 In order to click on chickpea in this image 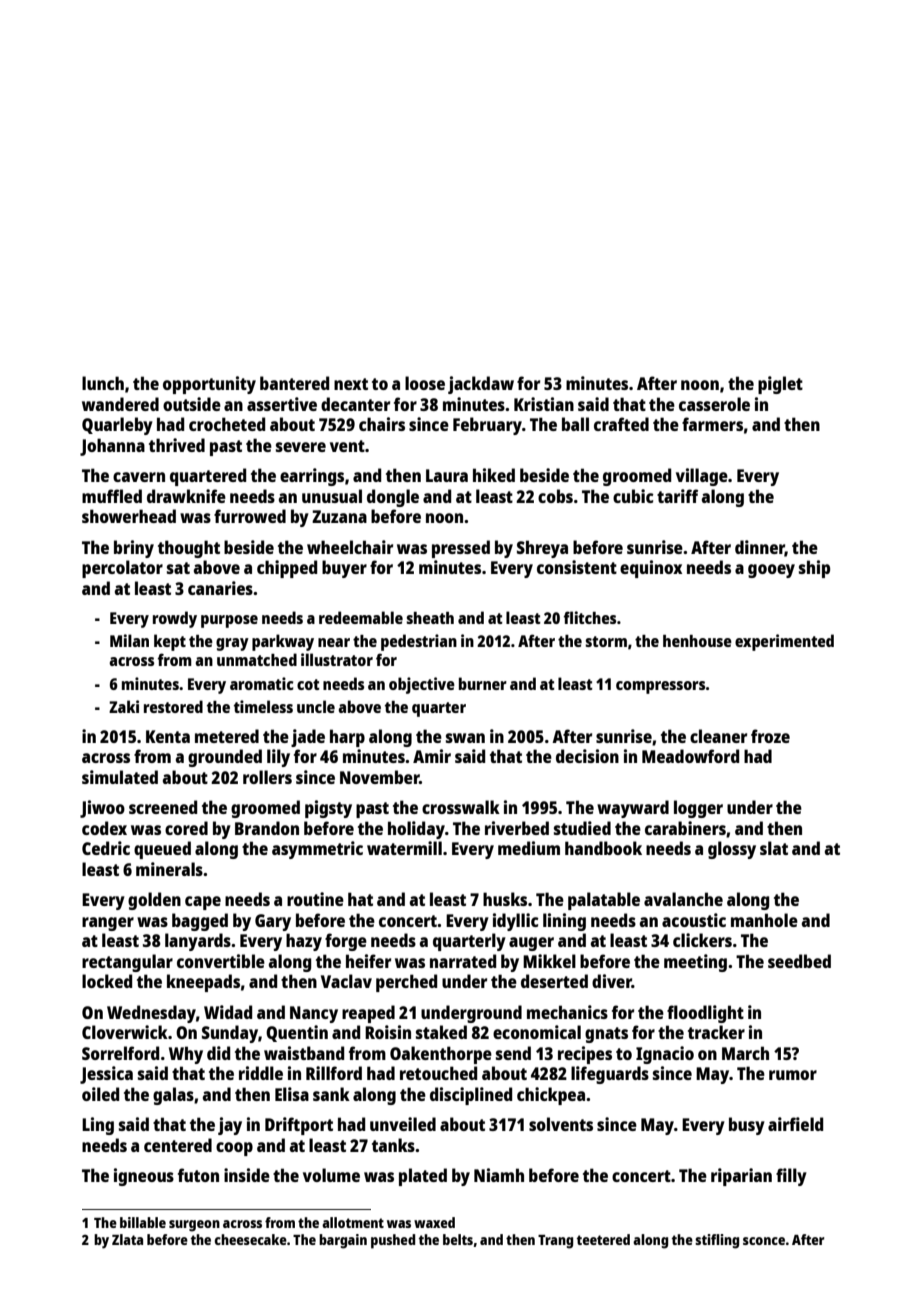, I will do `click(551, 1096)`.
